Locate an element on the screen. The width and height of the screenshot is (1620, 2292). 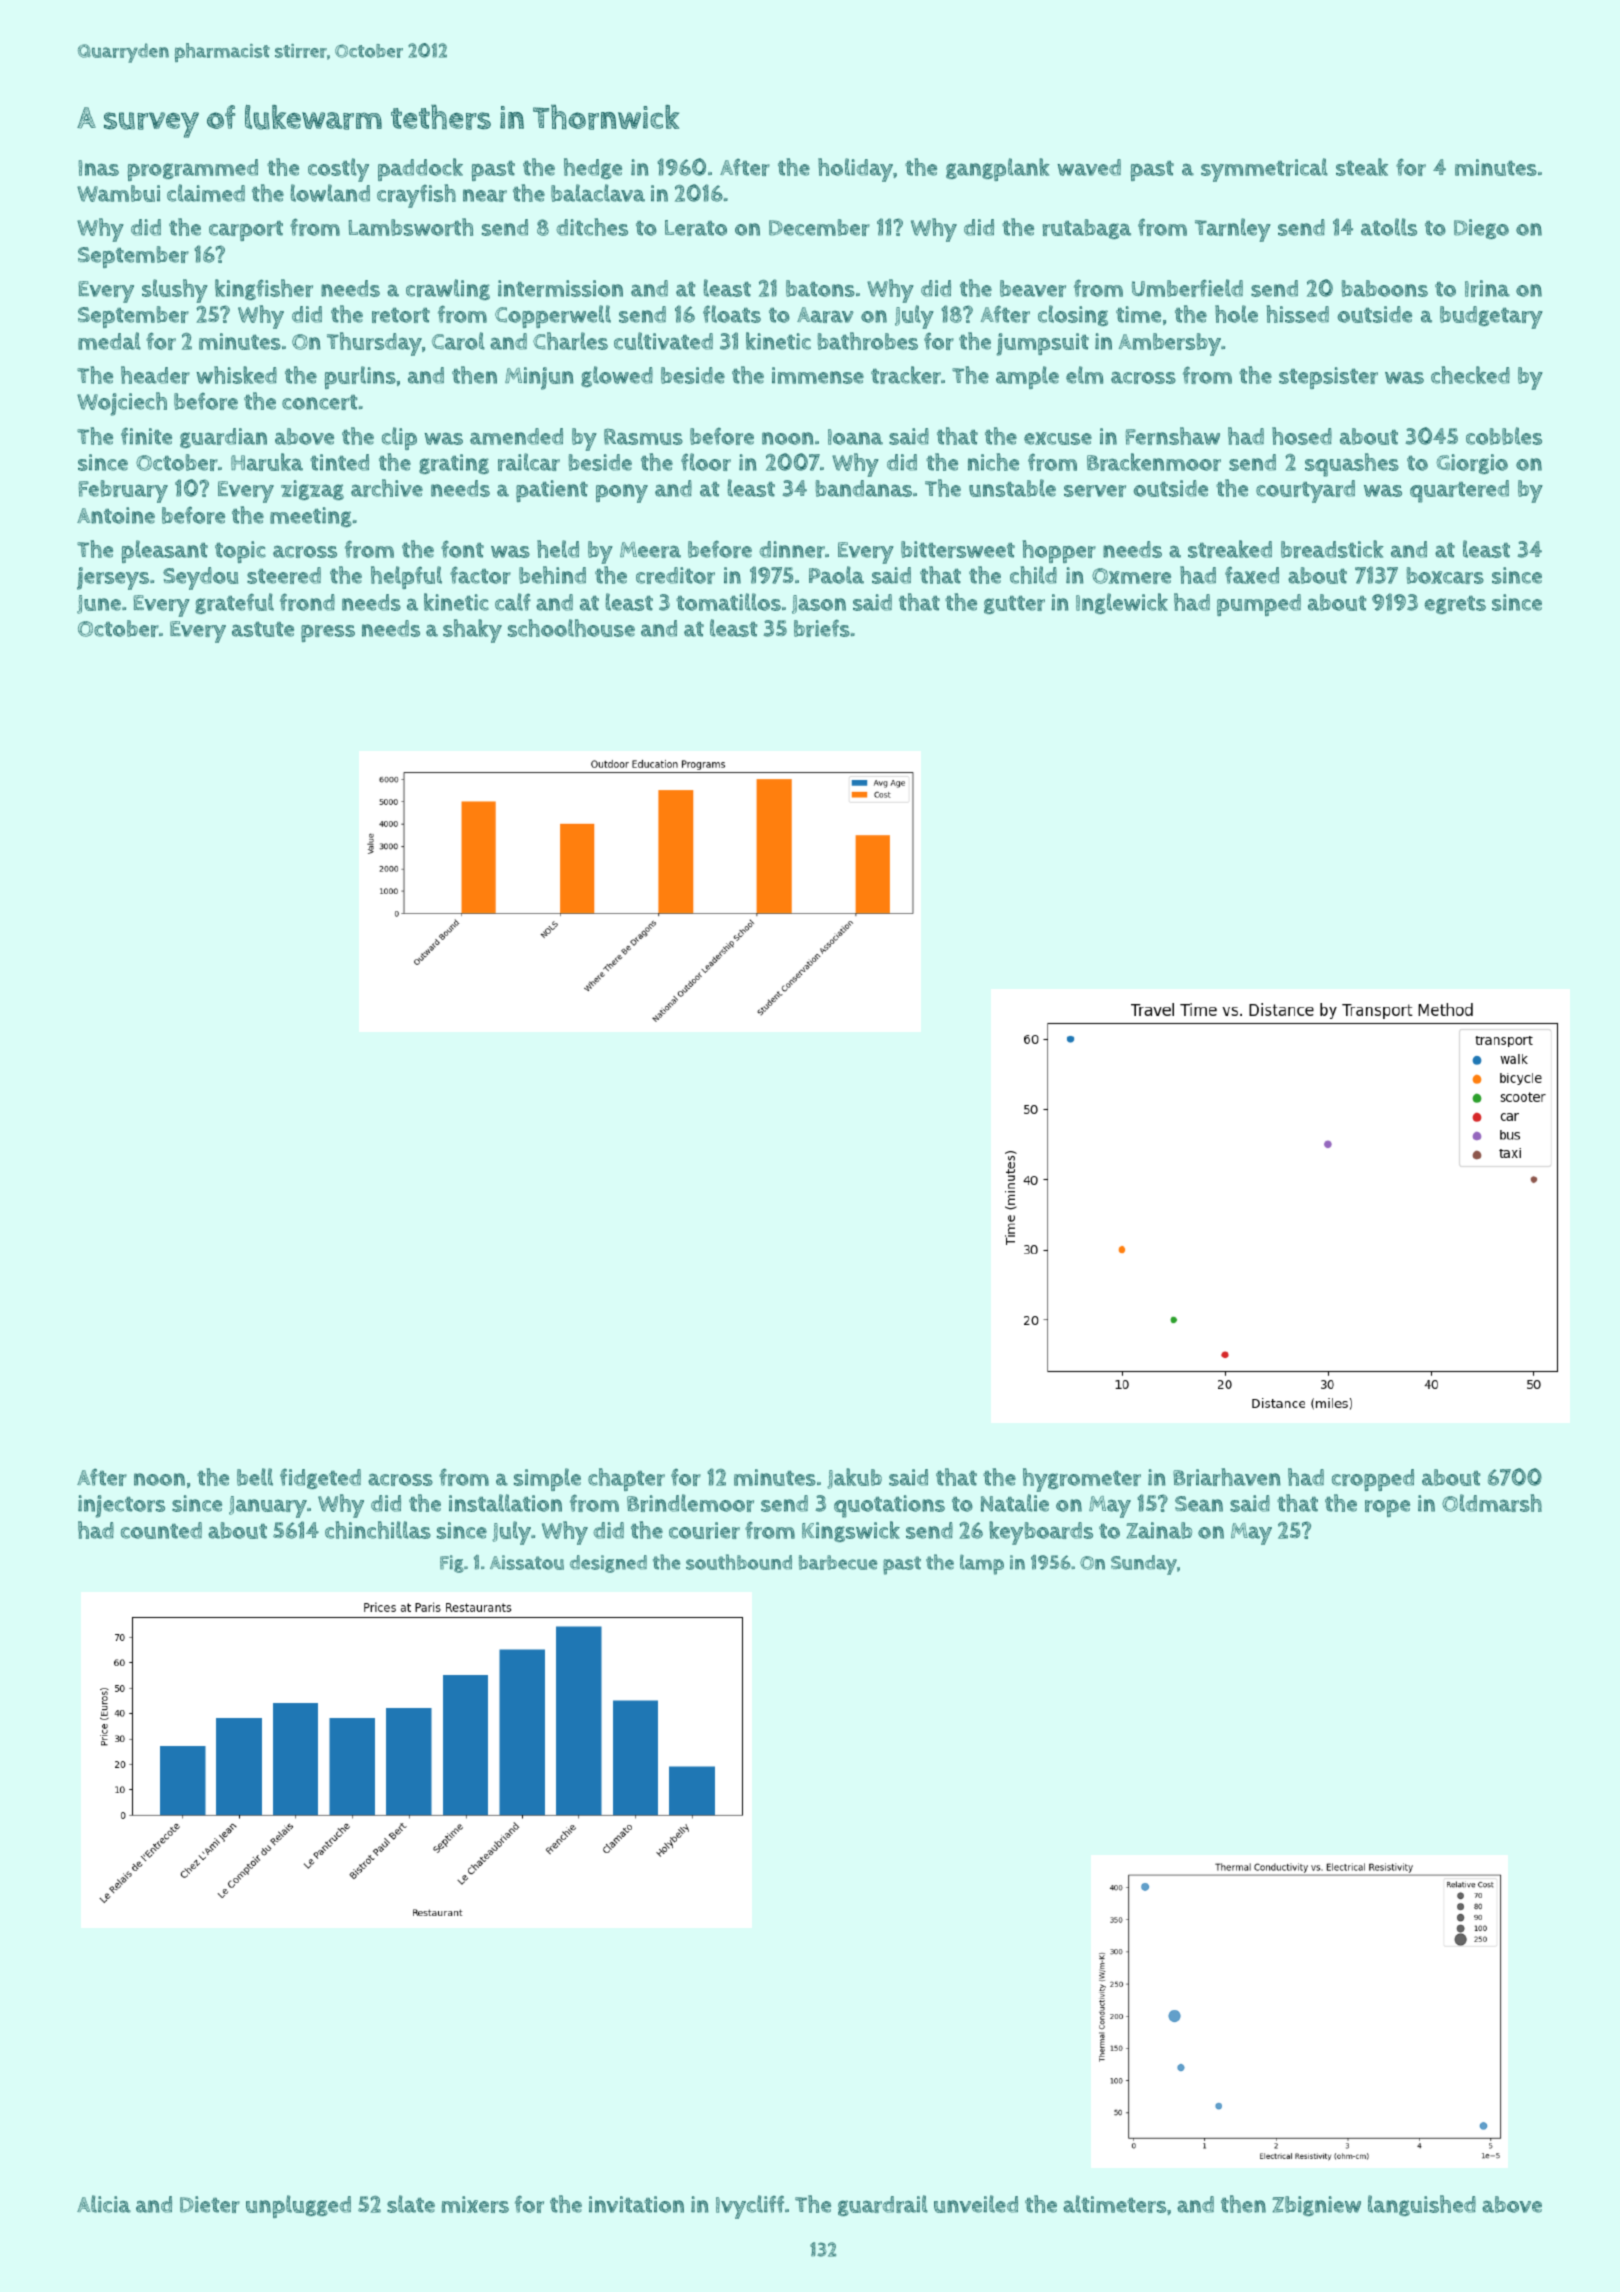
steak is located at coordinates (1362, 167).
